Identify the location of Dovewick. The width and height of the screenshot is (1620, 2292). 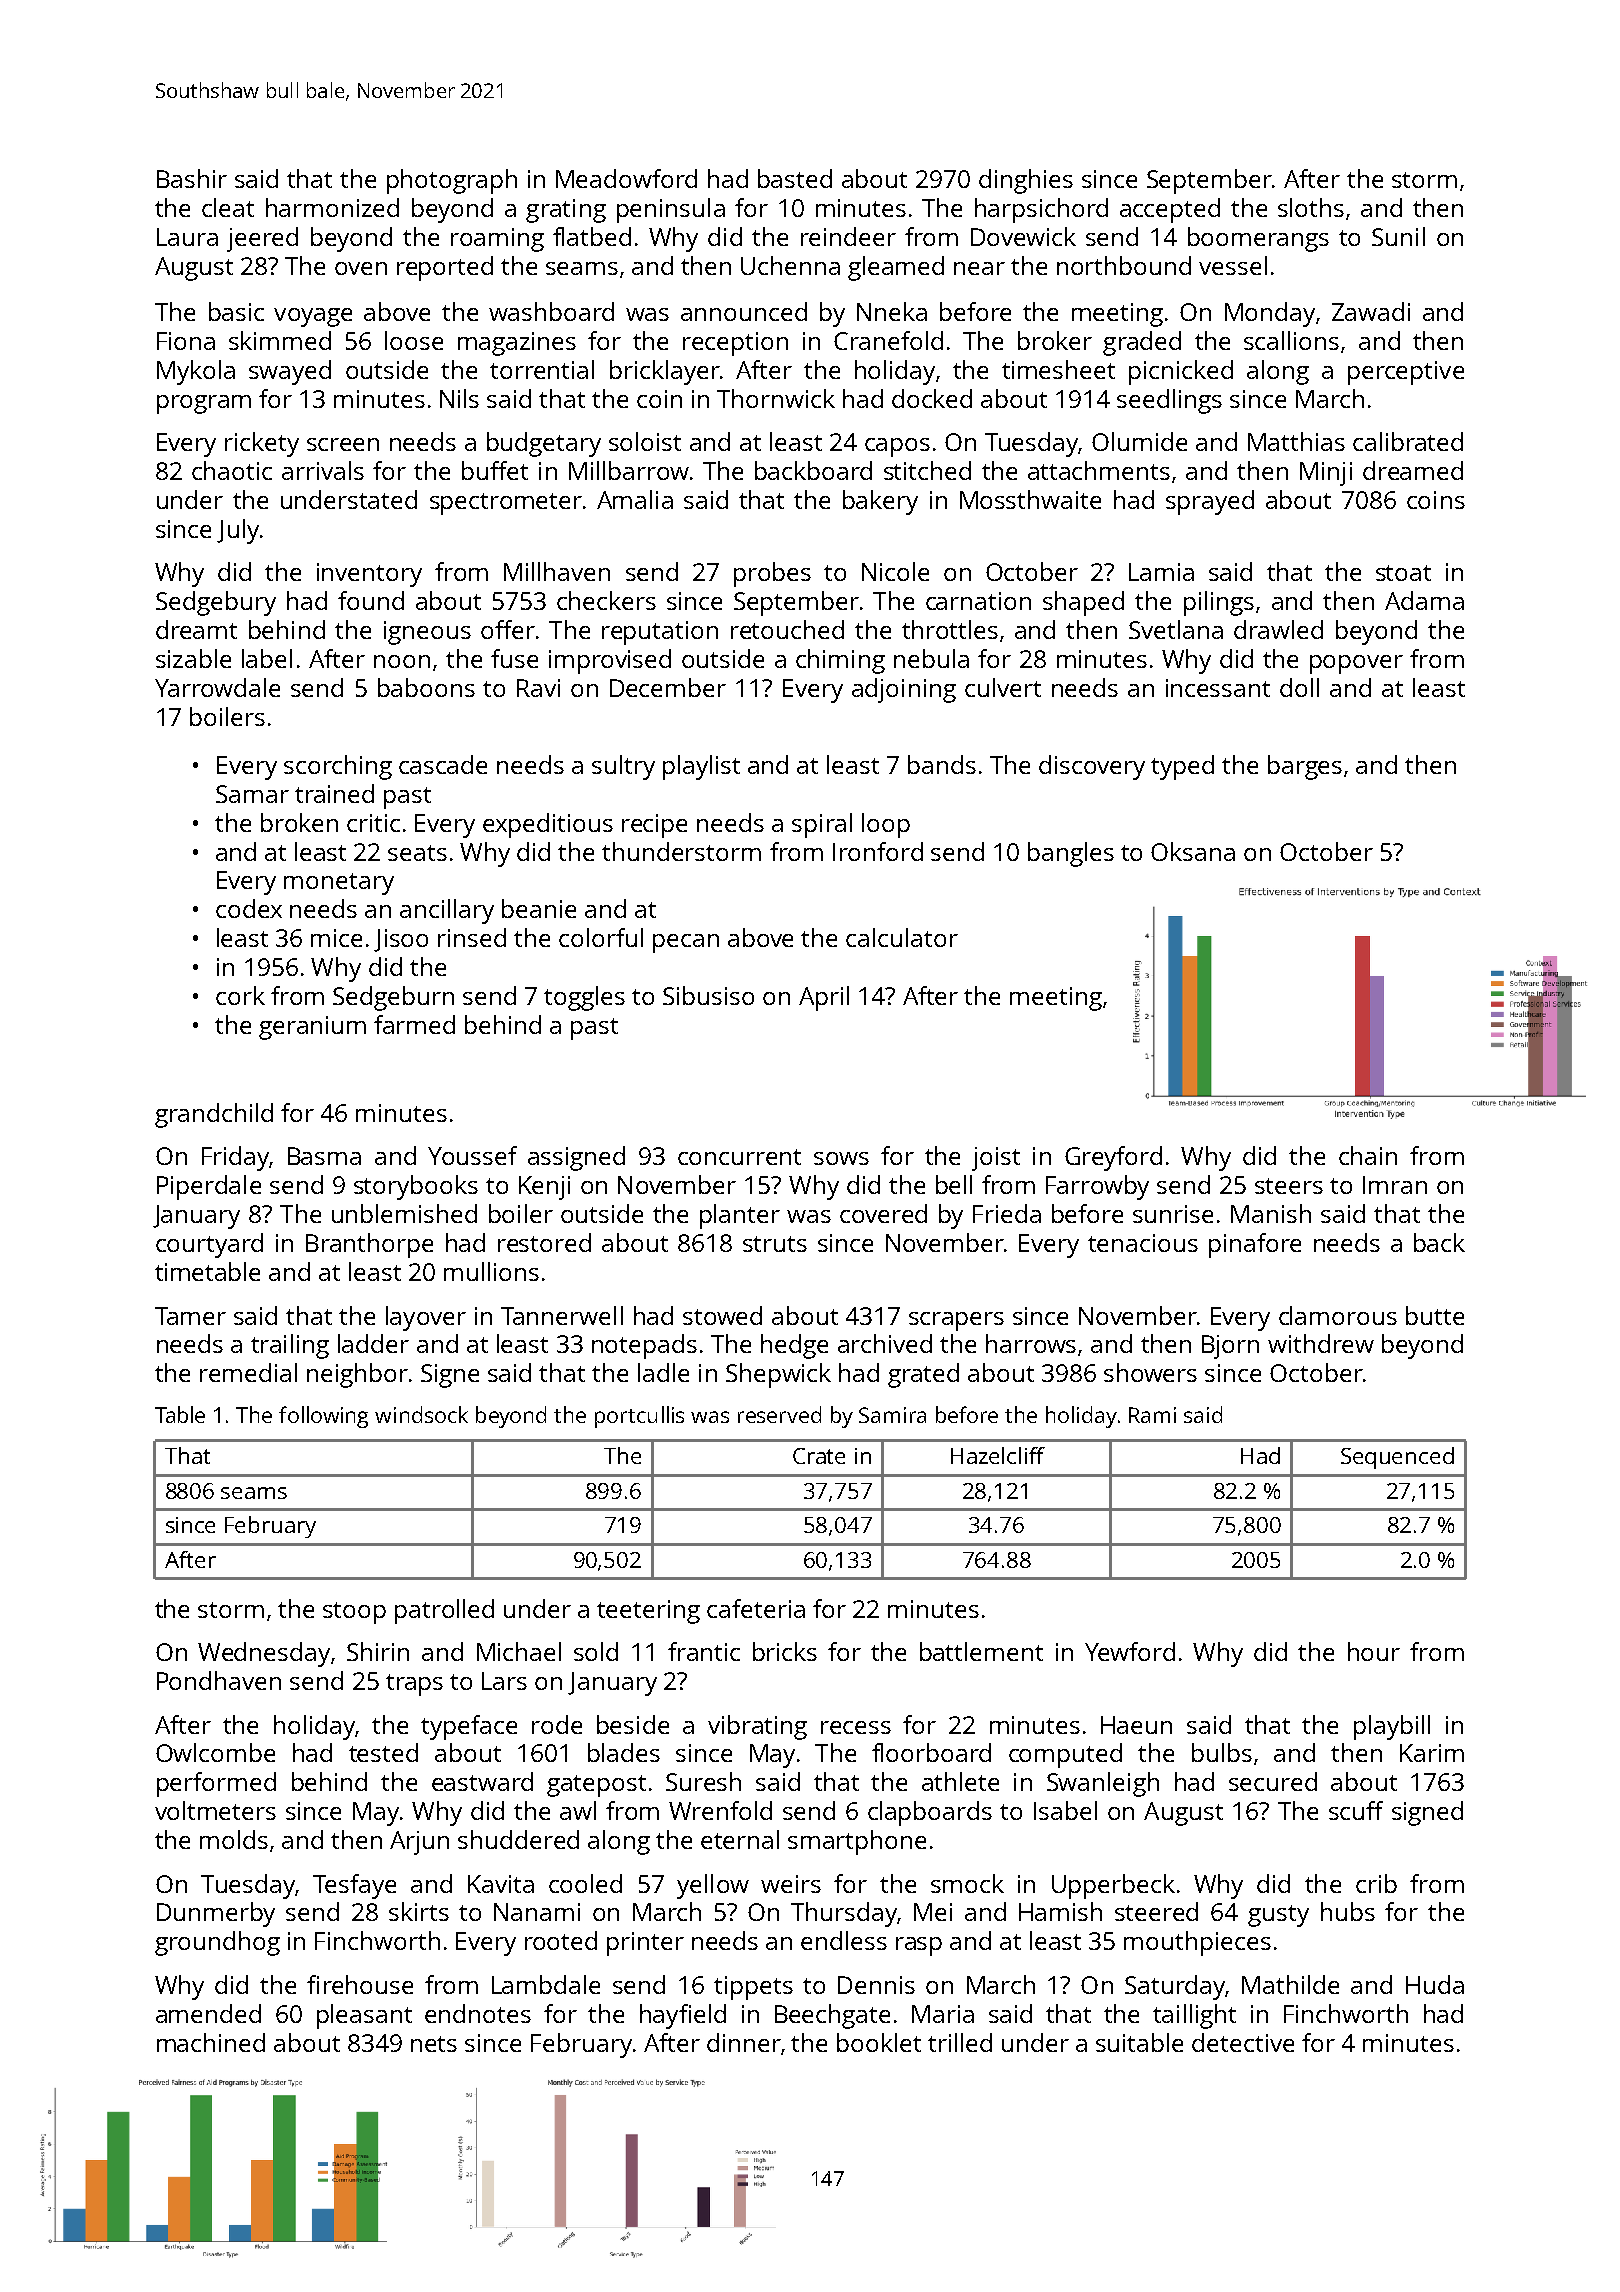
(1023, 236).
